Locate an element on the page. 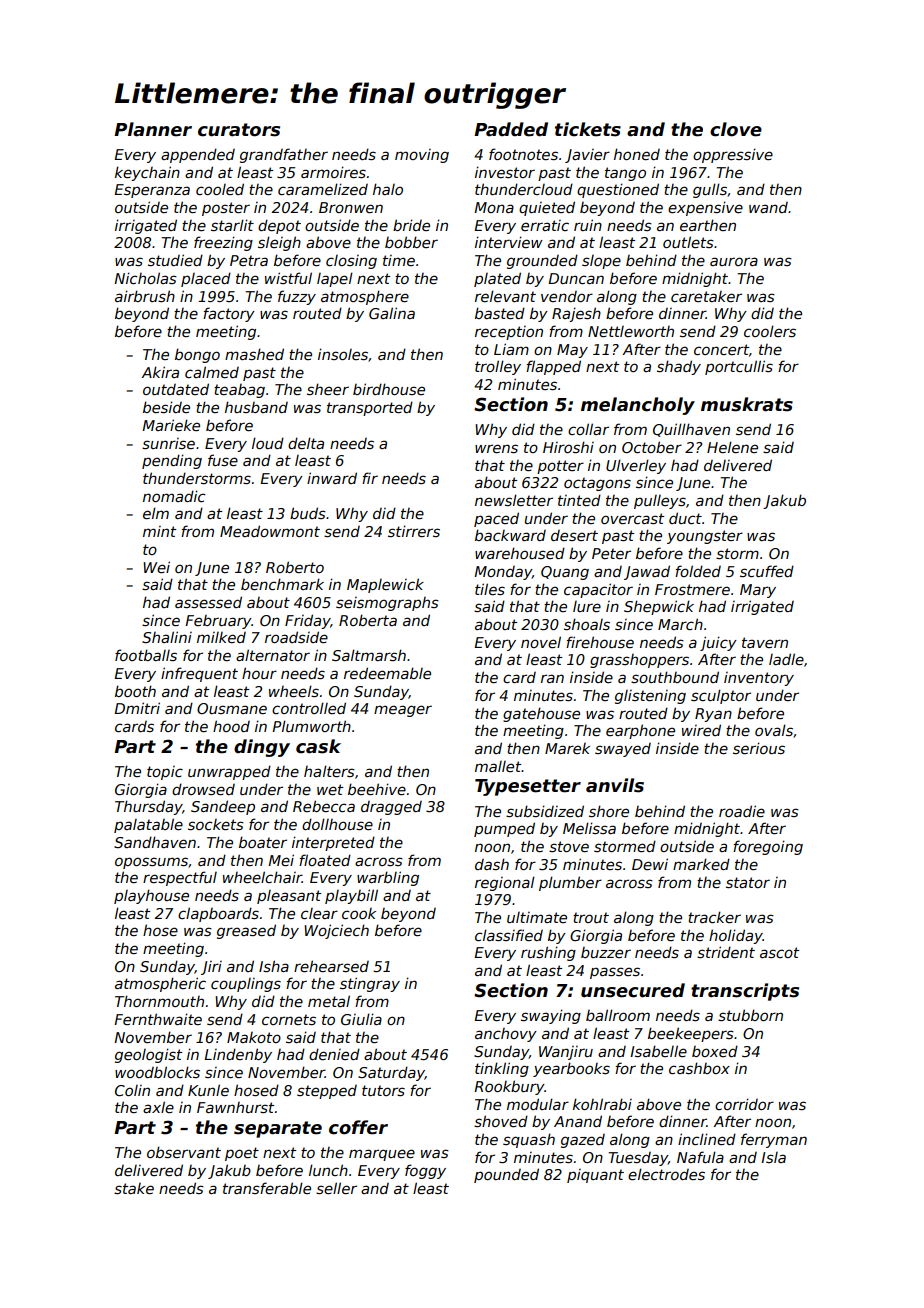 This page has height=1308, width=924. tickets is located at coordinates (588, 129).
